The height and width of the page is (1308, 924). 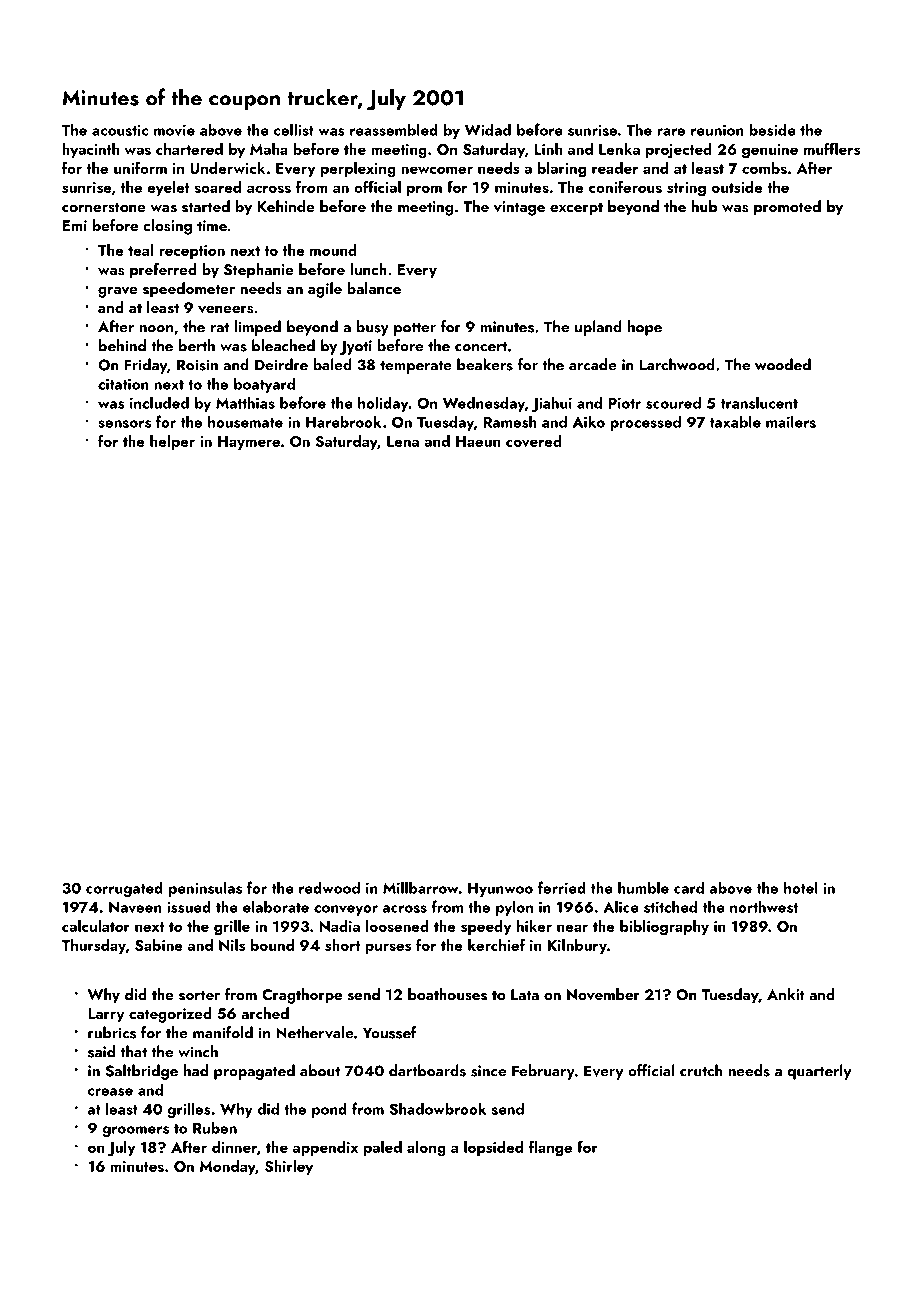 I want to click on dartboards, so click(x=427, y=1070).
